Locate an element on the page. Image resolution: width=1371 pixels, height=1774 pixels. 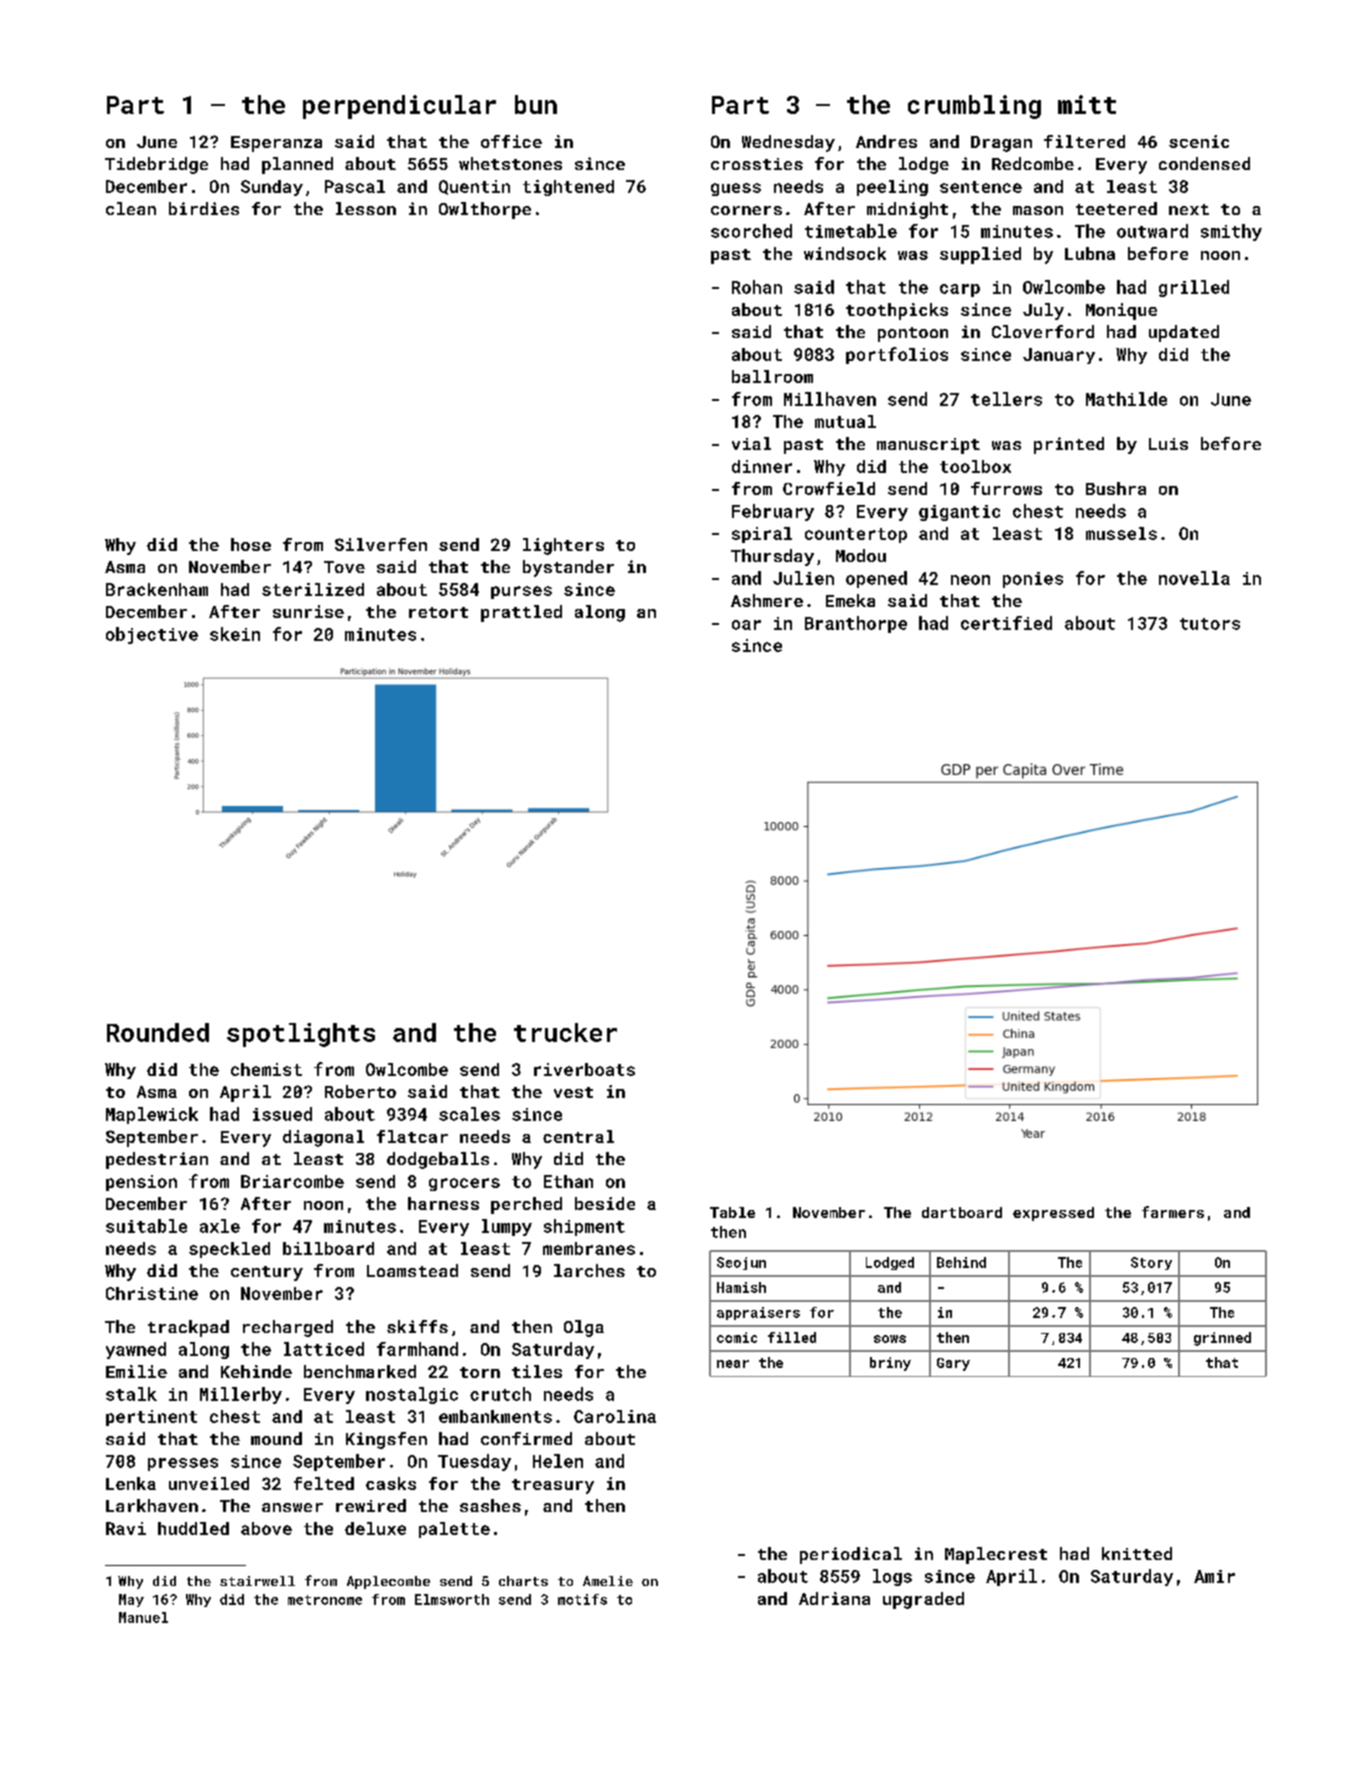
unveiled is located at coordinates (209, 1483).
